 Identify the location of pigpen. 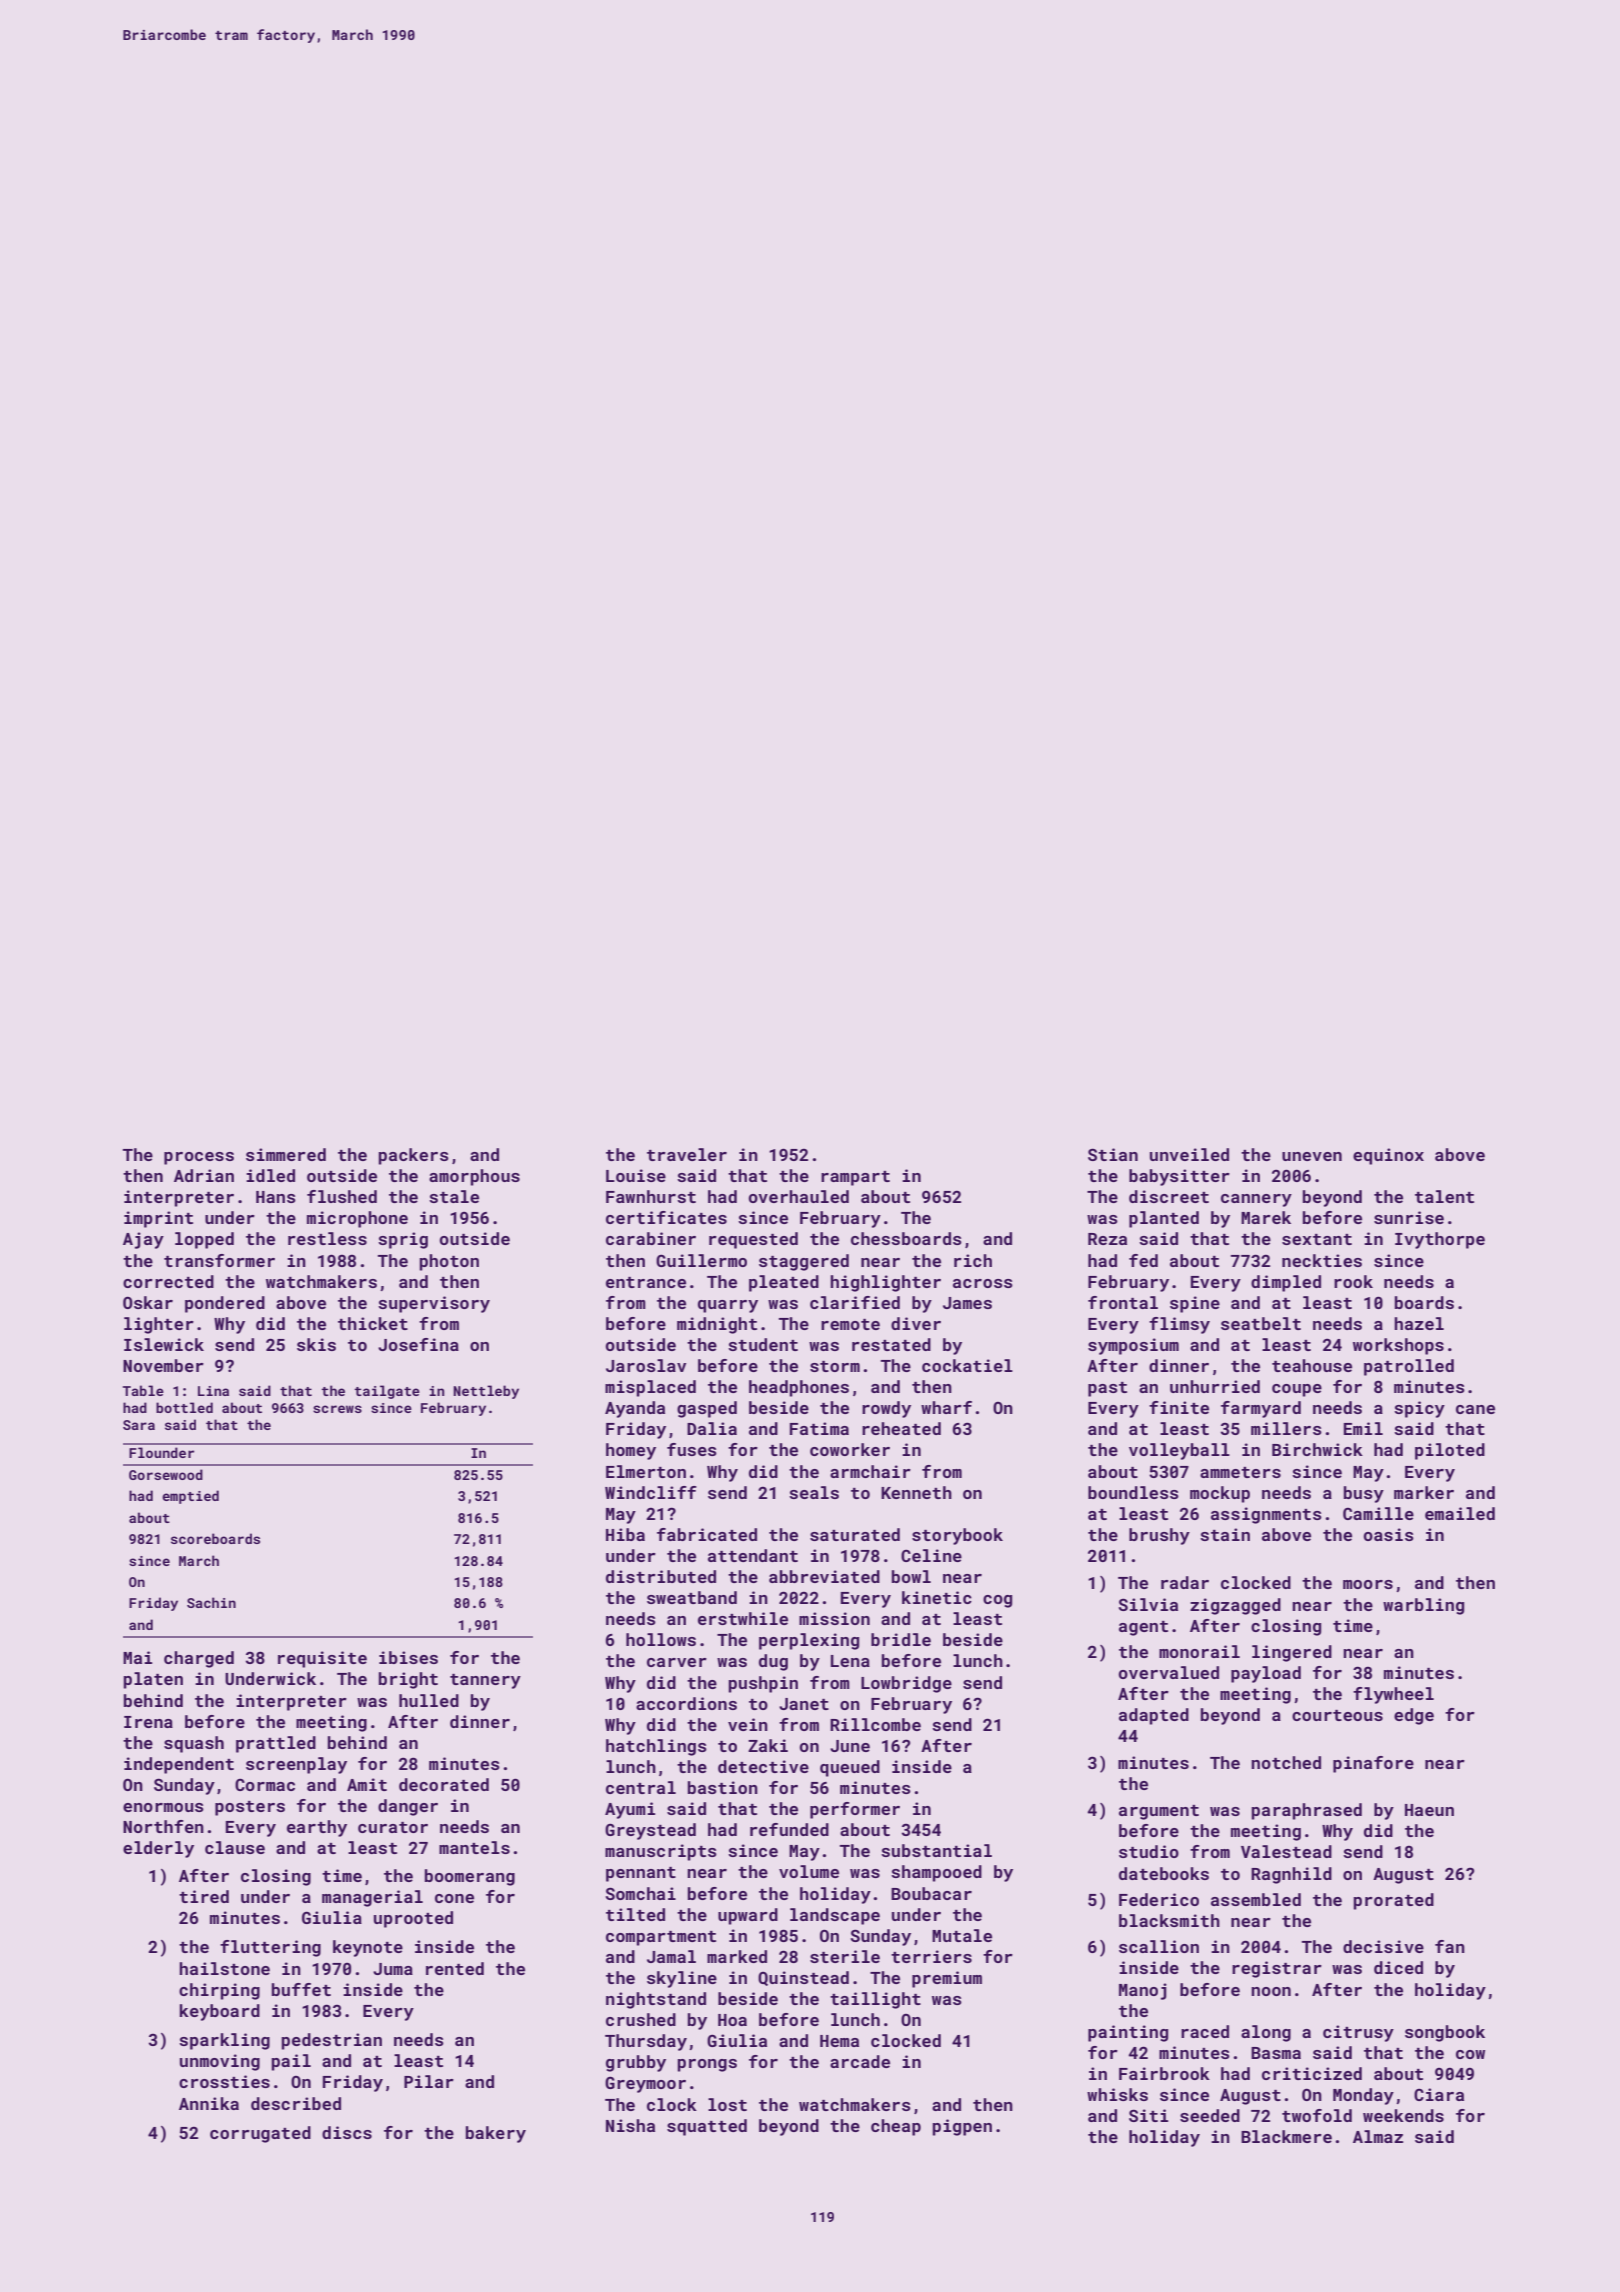
(962, 2127).
